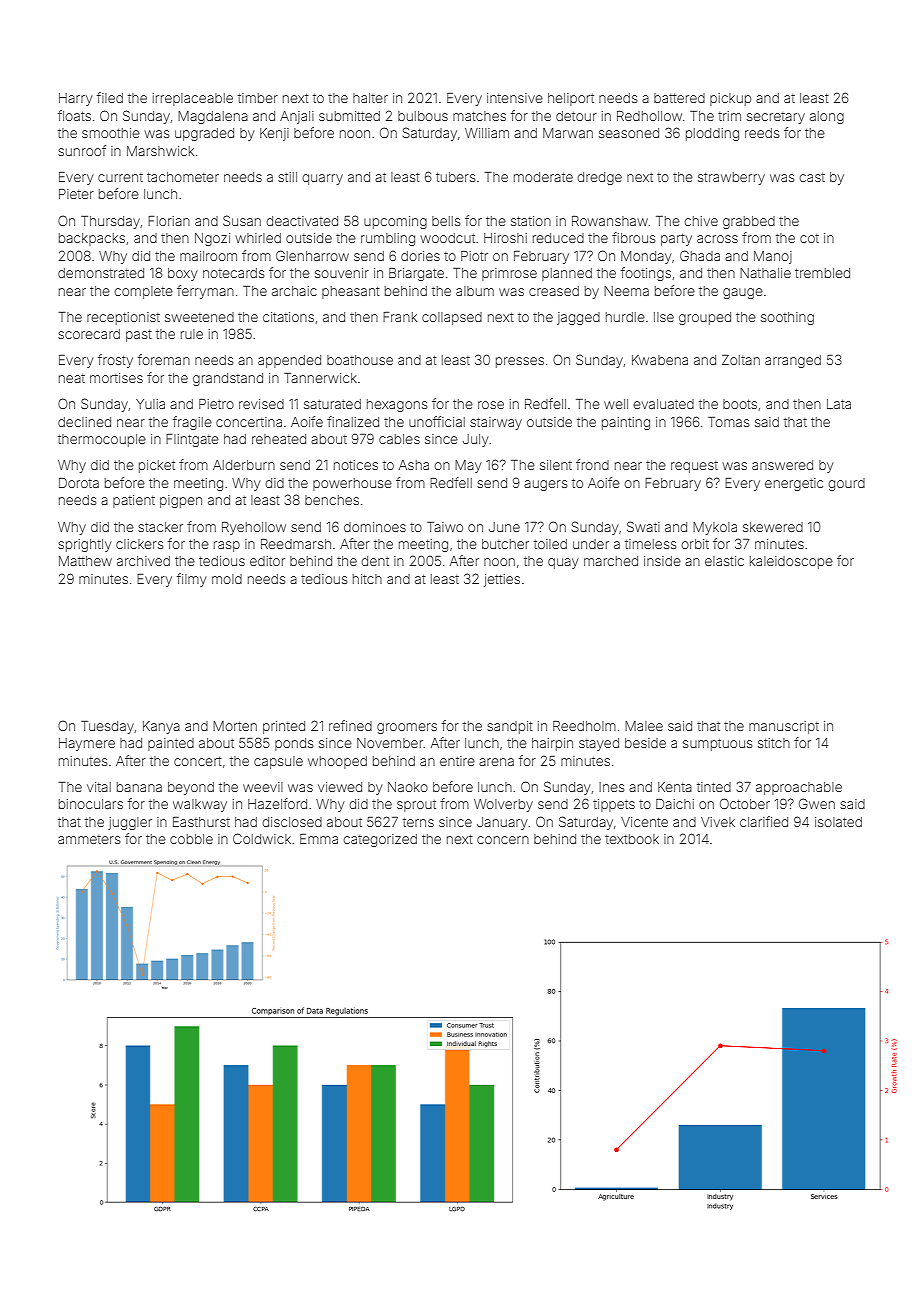 This document has width=924, height=1308. What do you see at coordinates (375, 527) in the document?
I see `dominoes` at bounding box center [375, 527].
